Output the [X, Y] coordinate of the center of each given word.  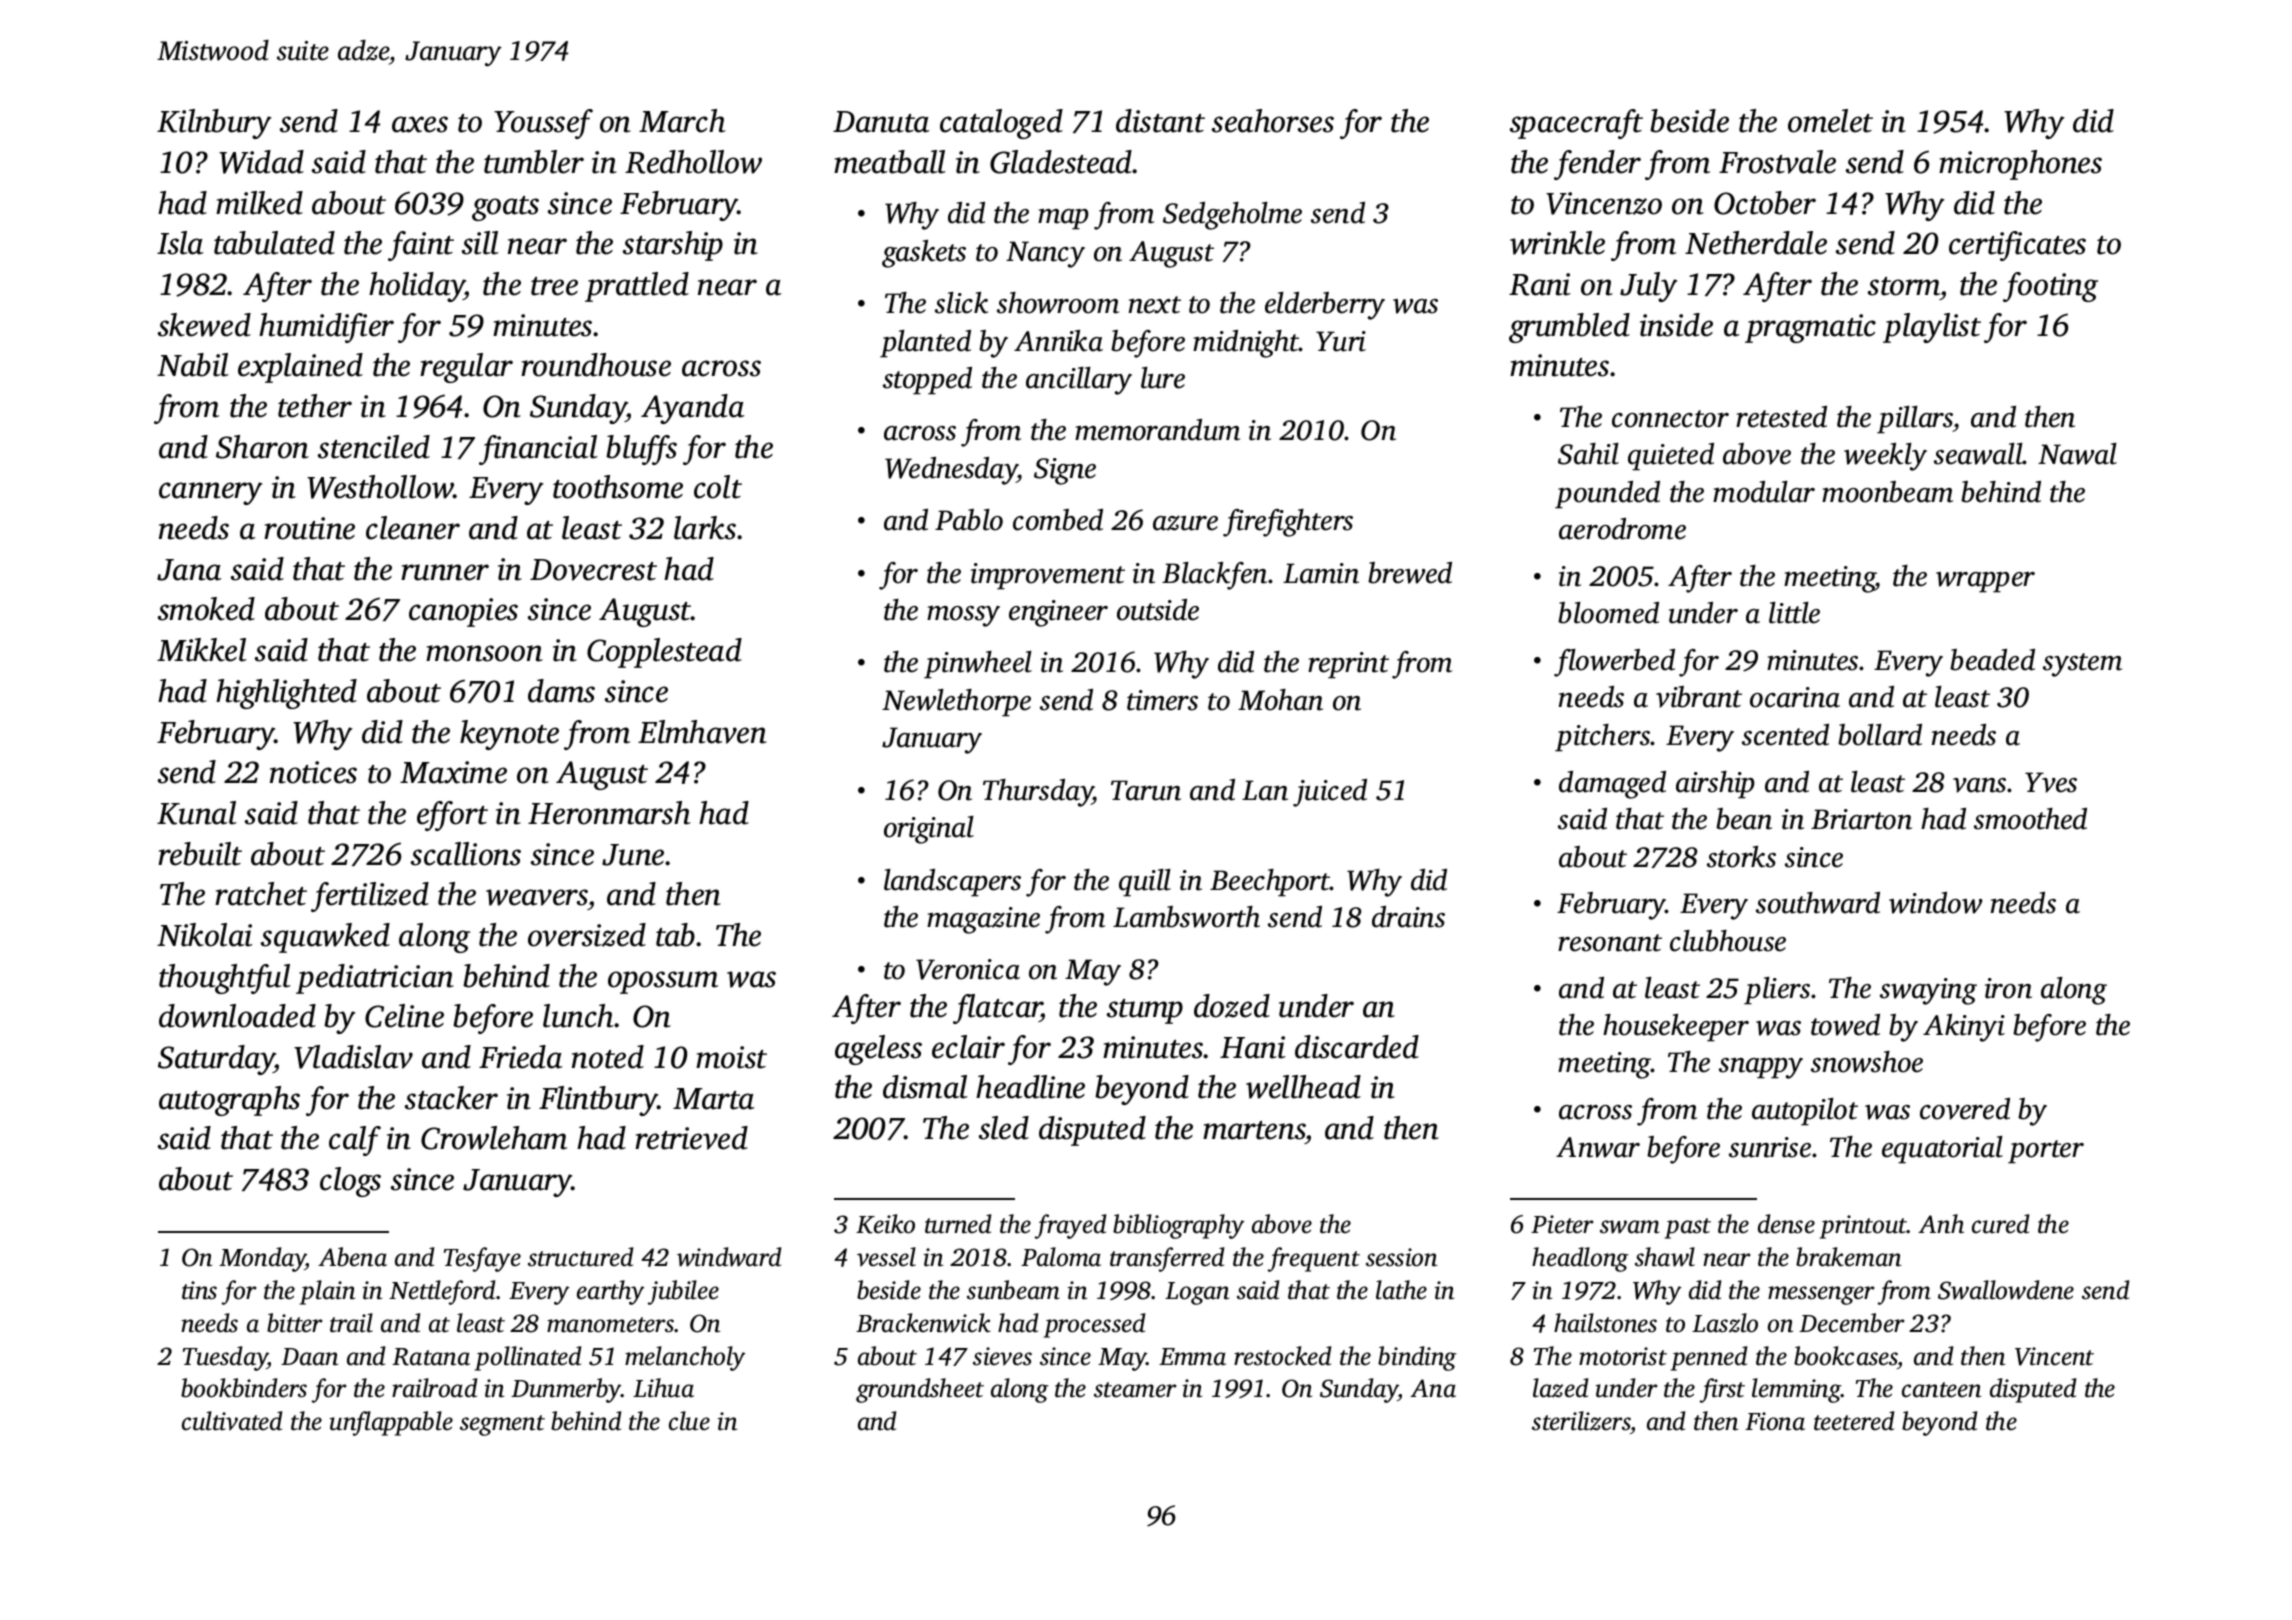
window [1936, 903]
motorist [1623, 1356]
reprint [1348, 665]
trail [351, 1323]
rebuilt [200, 854]
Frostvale [1777, 162]
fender [1597, 165]
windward [729, 1257]
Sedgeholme [1232, 216]
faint [421, 246]
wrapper [1985, 582]
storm [1904, 286]
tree [554, 286]
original [929, 830]
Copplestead [664, 653]
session [1401, 1257]
